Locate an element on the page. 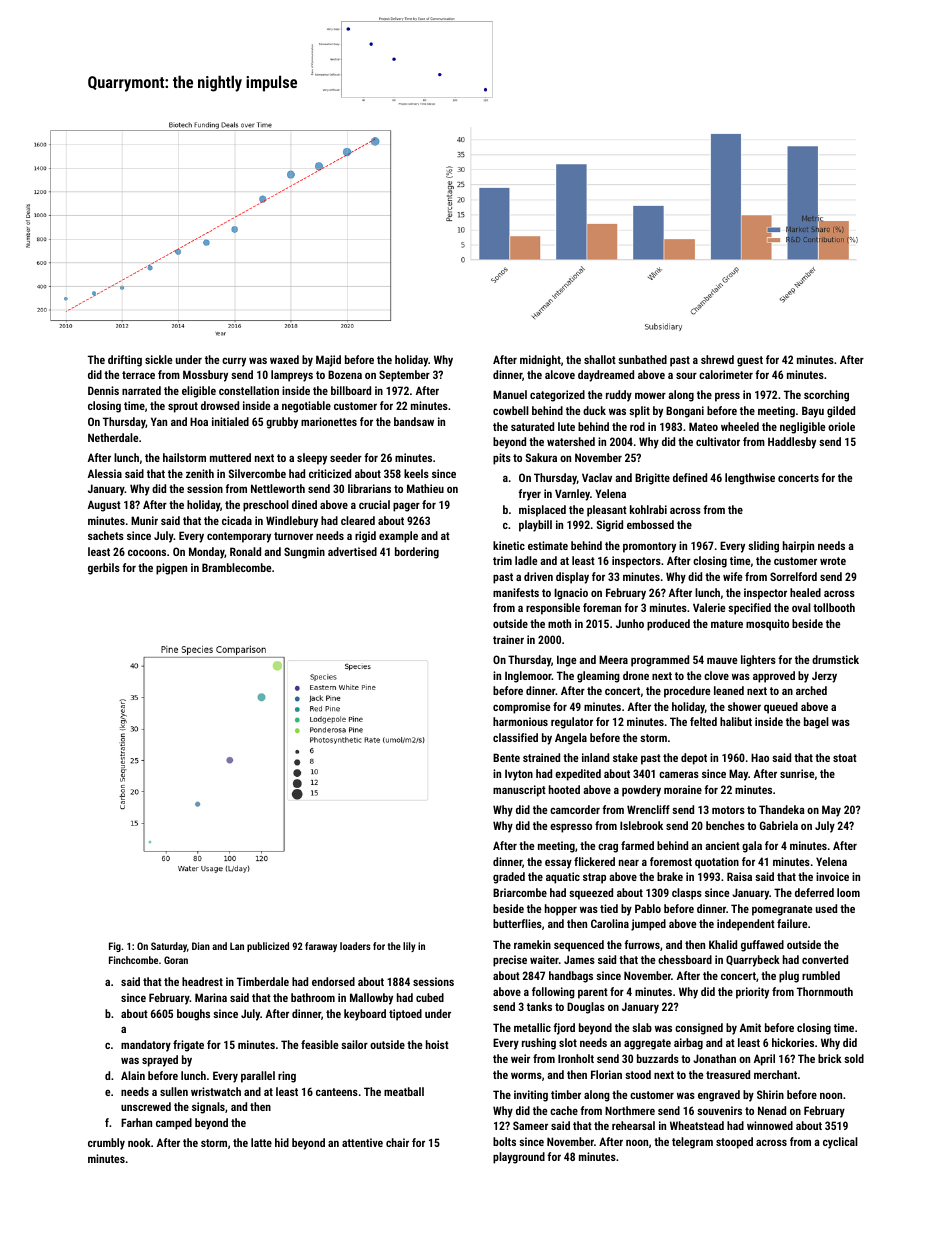  calorimeter is located at coordinates (726, 374).
